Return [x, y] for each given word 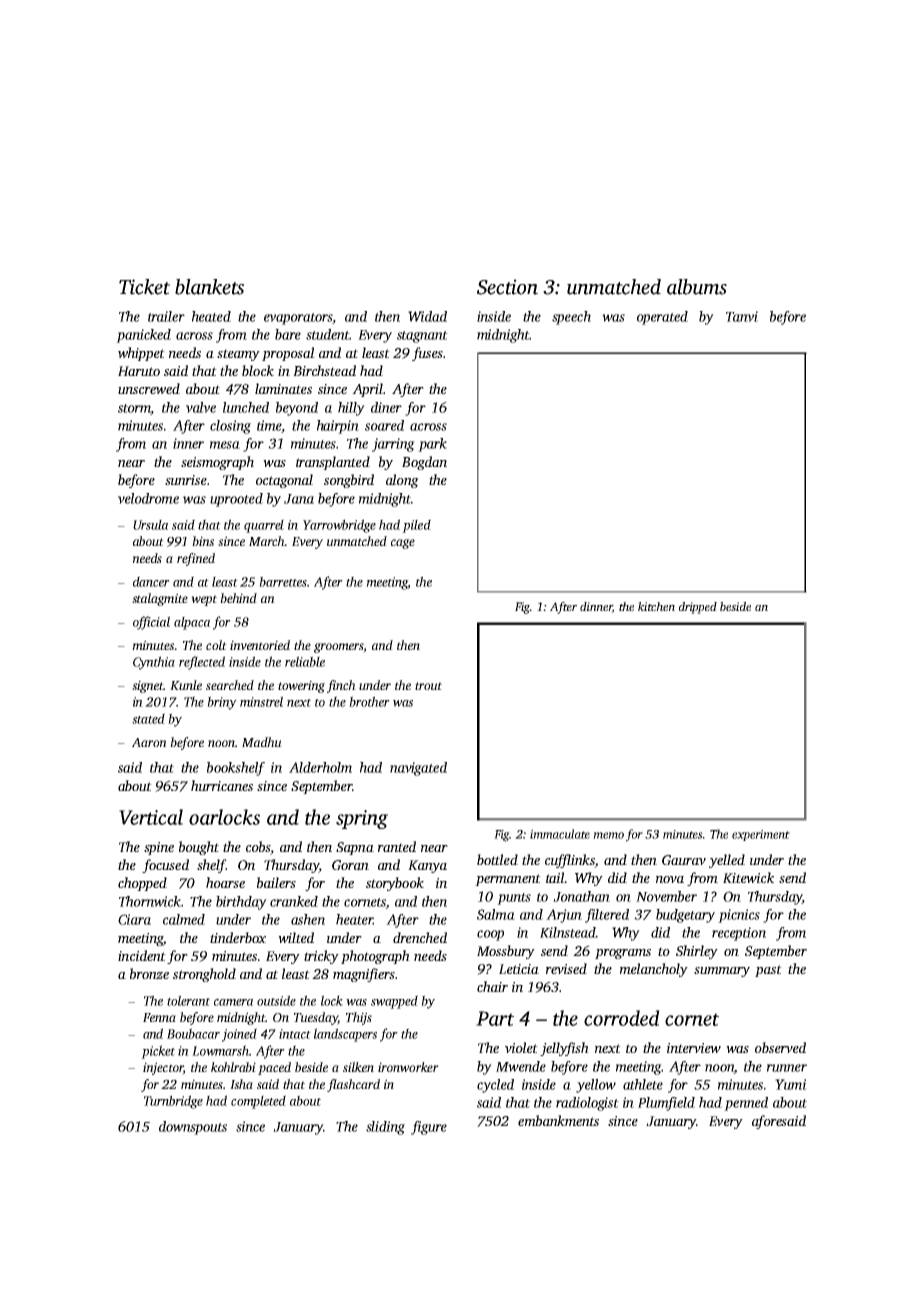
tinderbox [238, 937]
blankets [209, 287]
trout [428, 686]
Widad [427, 316]
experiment [761, 835]
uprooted [236, 500]
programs [623, 954]
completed [258, 1102]
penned [746, 1104]
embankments [558, 1120]
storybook [395, 884]
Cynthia [154, 663]
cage [403, 544]
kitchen [656, 606]
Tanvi [742, 316]
